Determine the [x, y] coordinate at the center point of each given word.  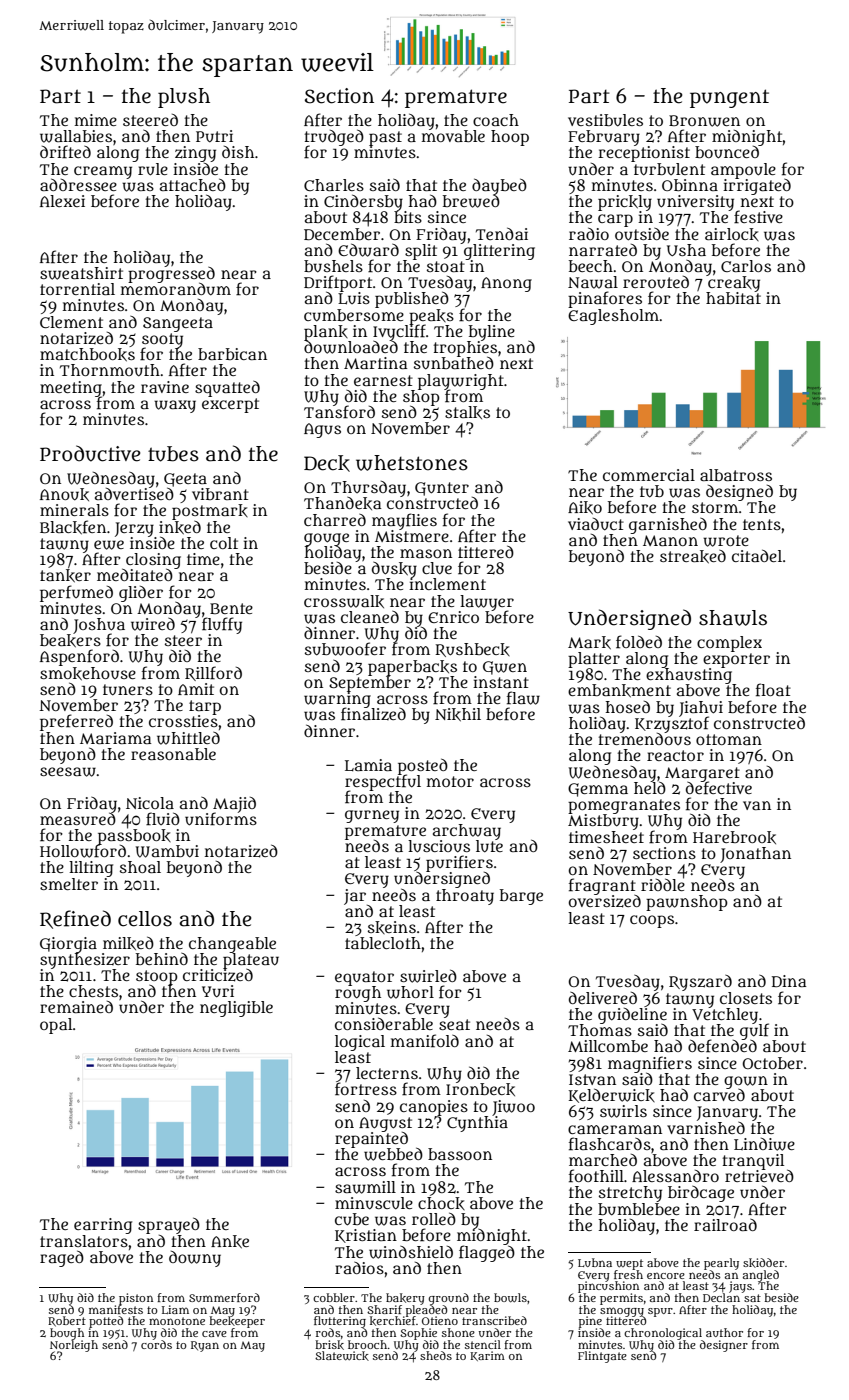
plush [184, 98]
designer [724, 1346]
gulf [754, 1032]
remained [76, 1007]
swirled [428, 976]
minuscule [374, 1203]
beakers [70, 641]
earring [103, 1226]
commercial [649, 475]
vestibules [605, 120]
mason [426, 553]
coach [496, 120]
